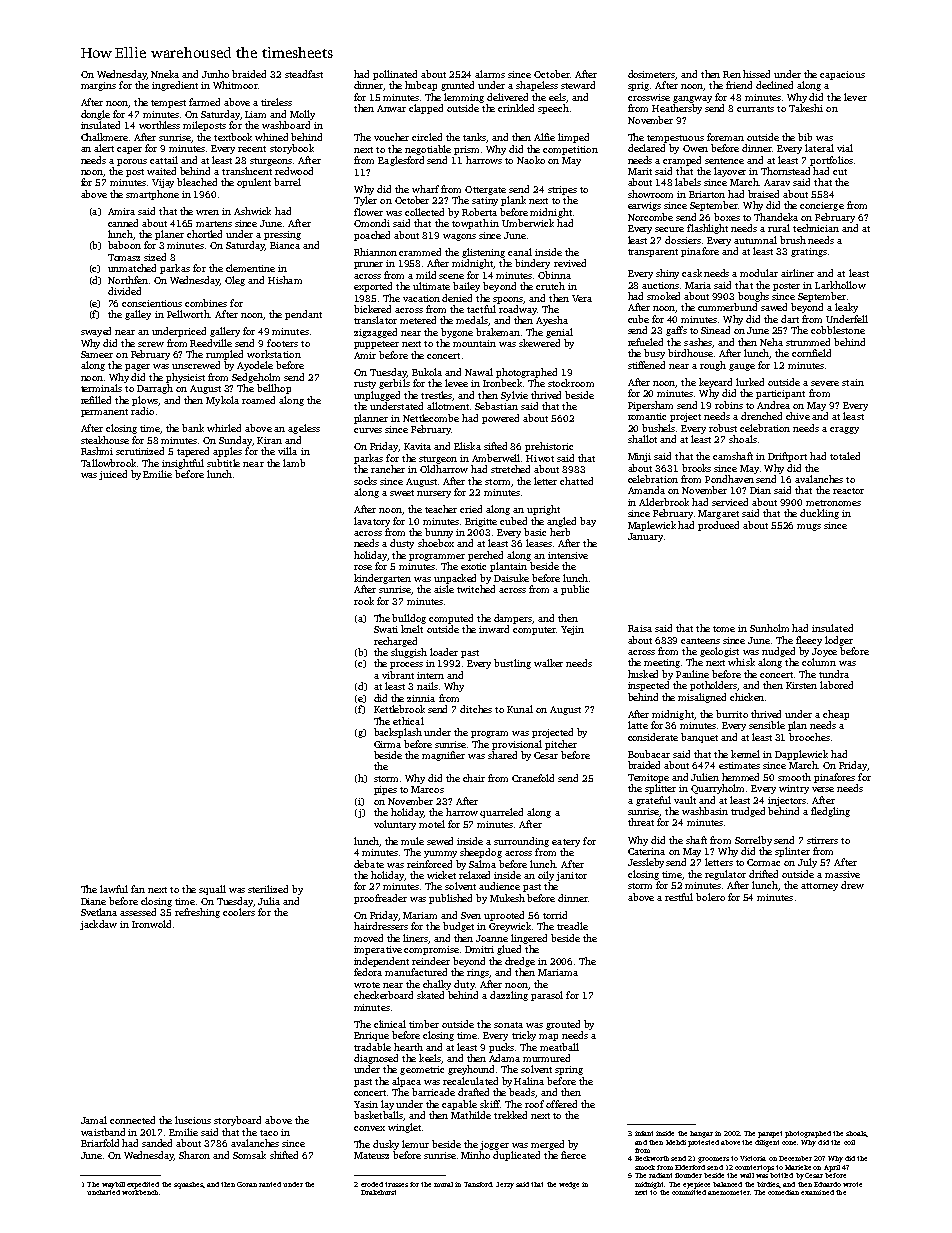 This document has width=952, height=1233. Describe the element at coordinates (730, 502) in the document. I see `serviced` at that location.
